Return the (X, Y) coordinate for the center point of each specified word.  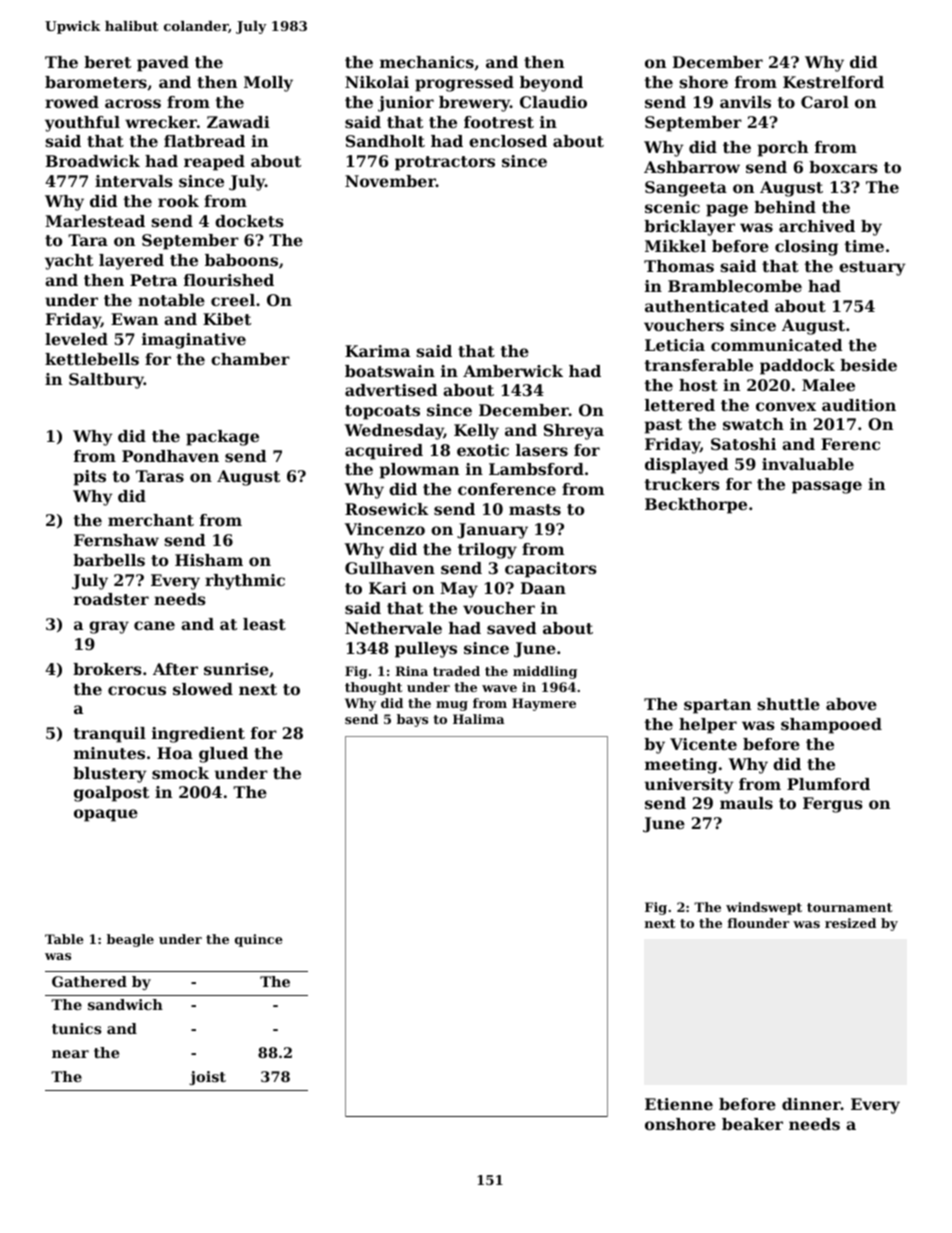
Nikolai (377, 82)
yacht (69, 262)
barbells (109, 560)
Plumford (828, 784)
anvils (745, 102)
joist (207, 1078)
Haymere (544, 704)
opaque (106, 815)
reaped (214, 163)
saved (512, 628)
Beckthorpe (696, 506)
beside (868, 365)
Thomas (679, 266)
